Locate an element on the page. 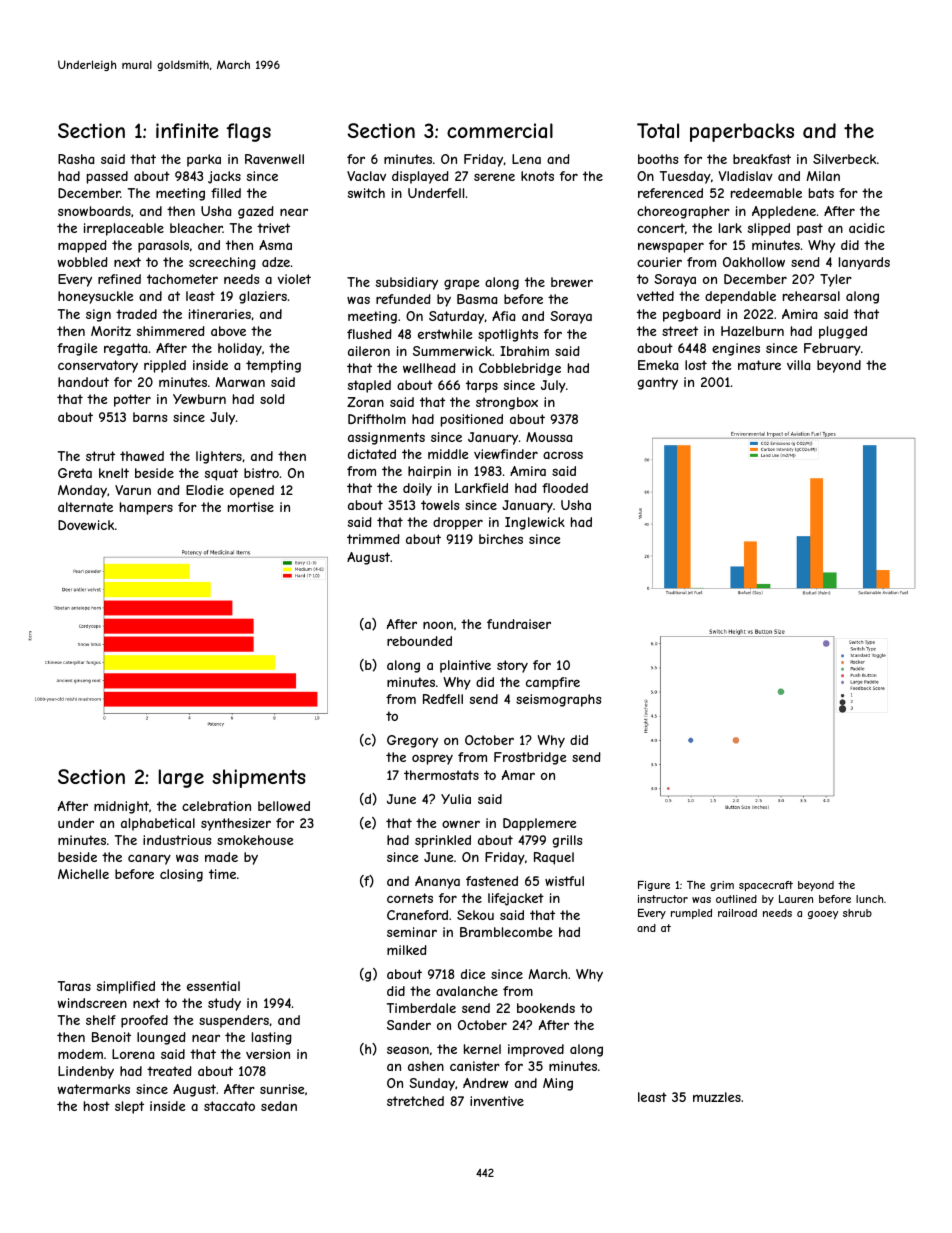 The image size is (952, 1233). engines is located at coordinates (736, 349).
